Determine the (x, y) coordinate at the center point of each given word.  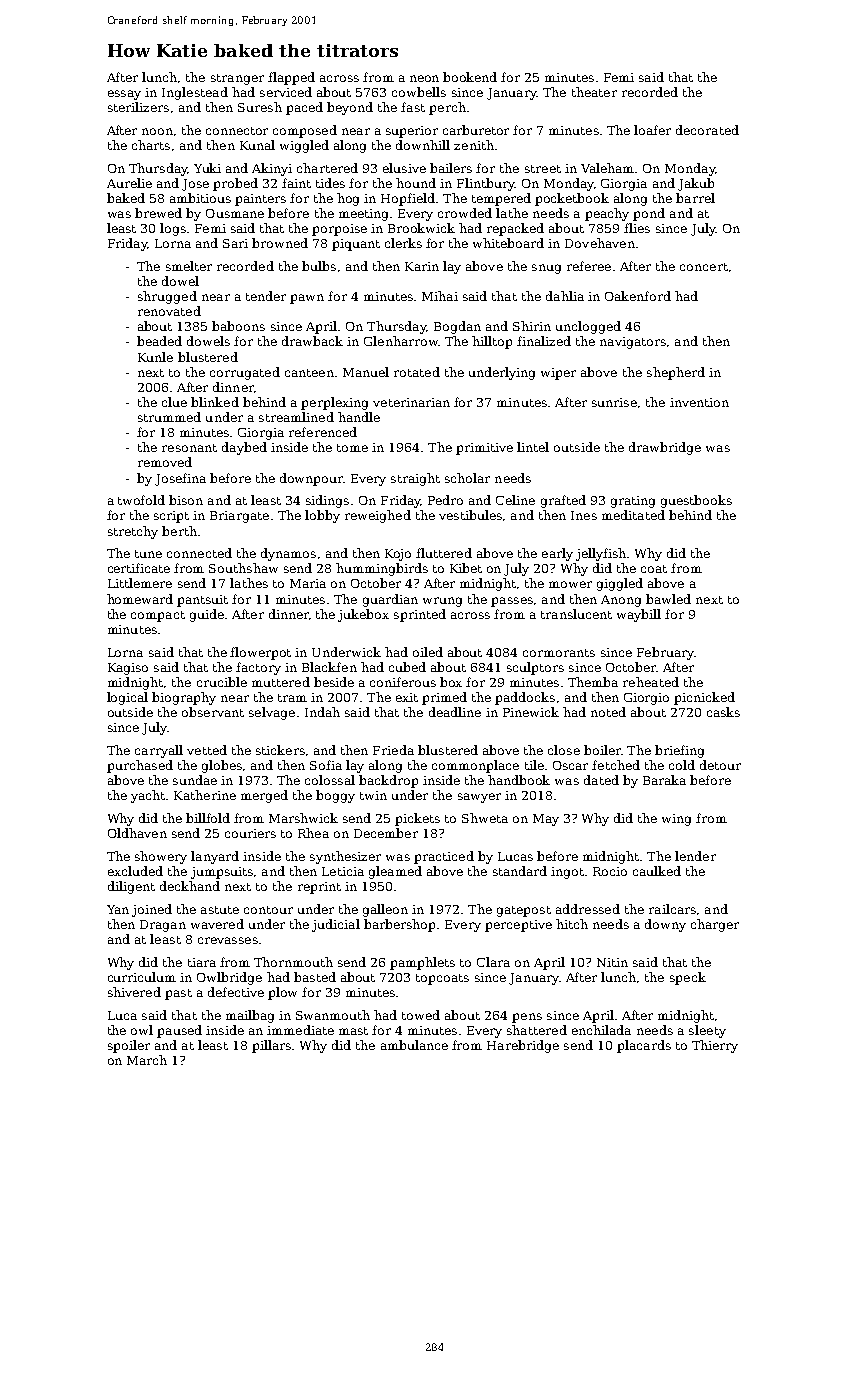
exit (407, 697)
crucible (222, 682)
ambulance (414, 1045)
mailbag (250, 1016)
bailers (451, 168)
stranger (237, 79)
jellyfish (601, 554)
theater (594, 92)
